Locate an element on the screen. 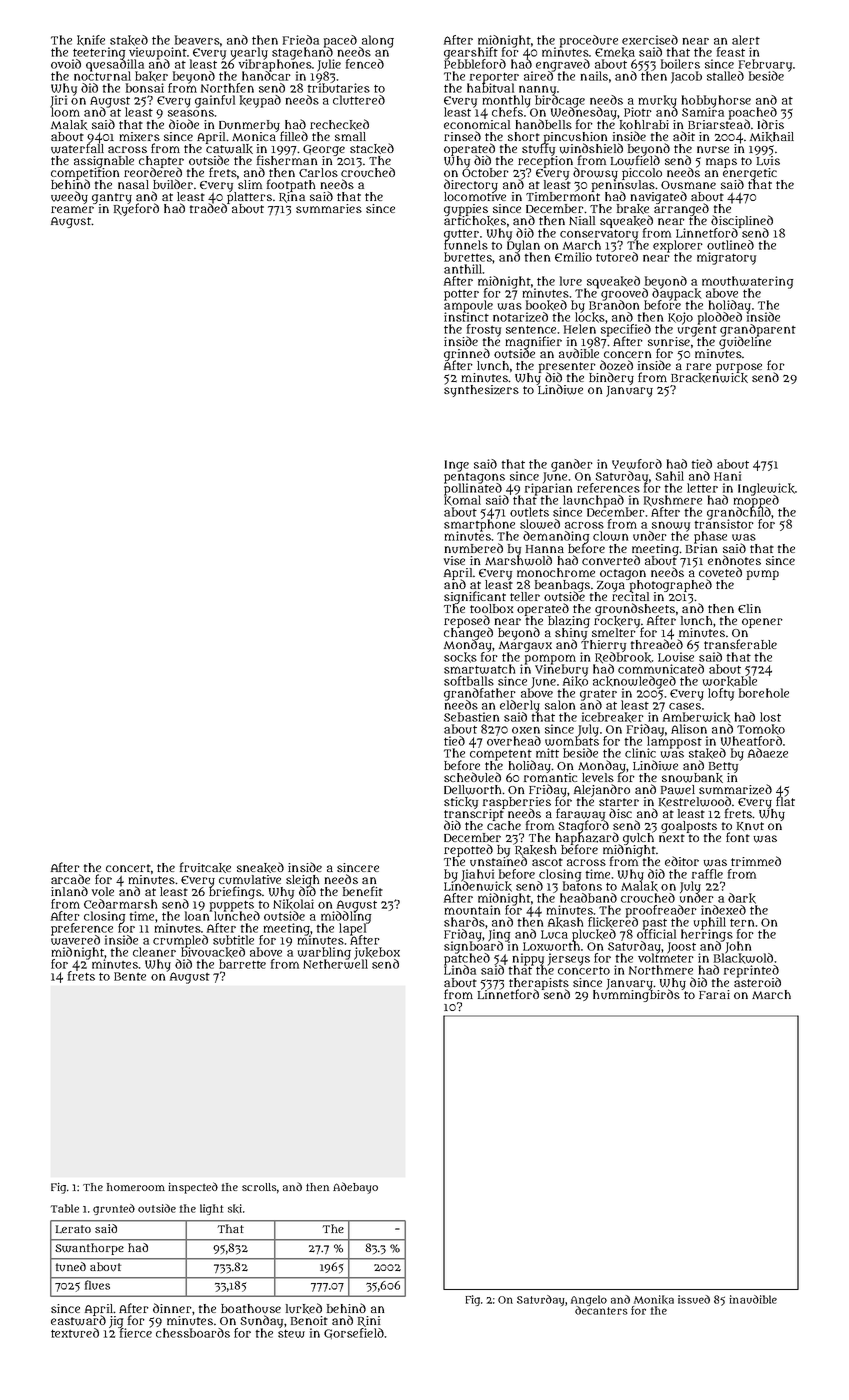 This screenshot has width=849, height=1400. boathouse is located at coordinates (251, 1309).
